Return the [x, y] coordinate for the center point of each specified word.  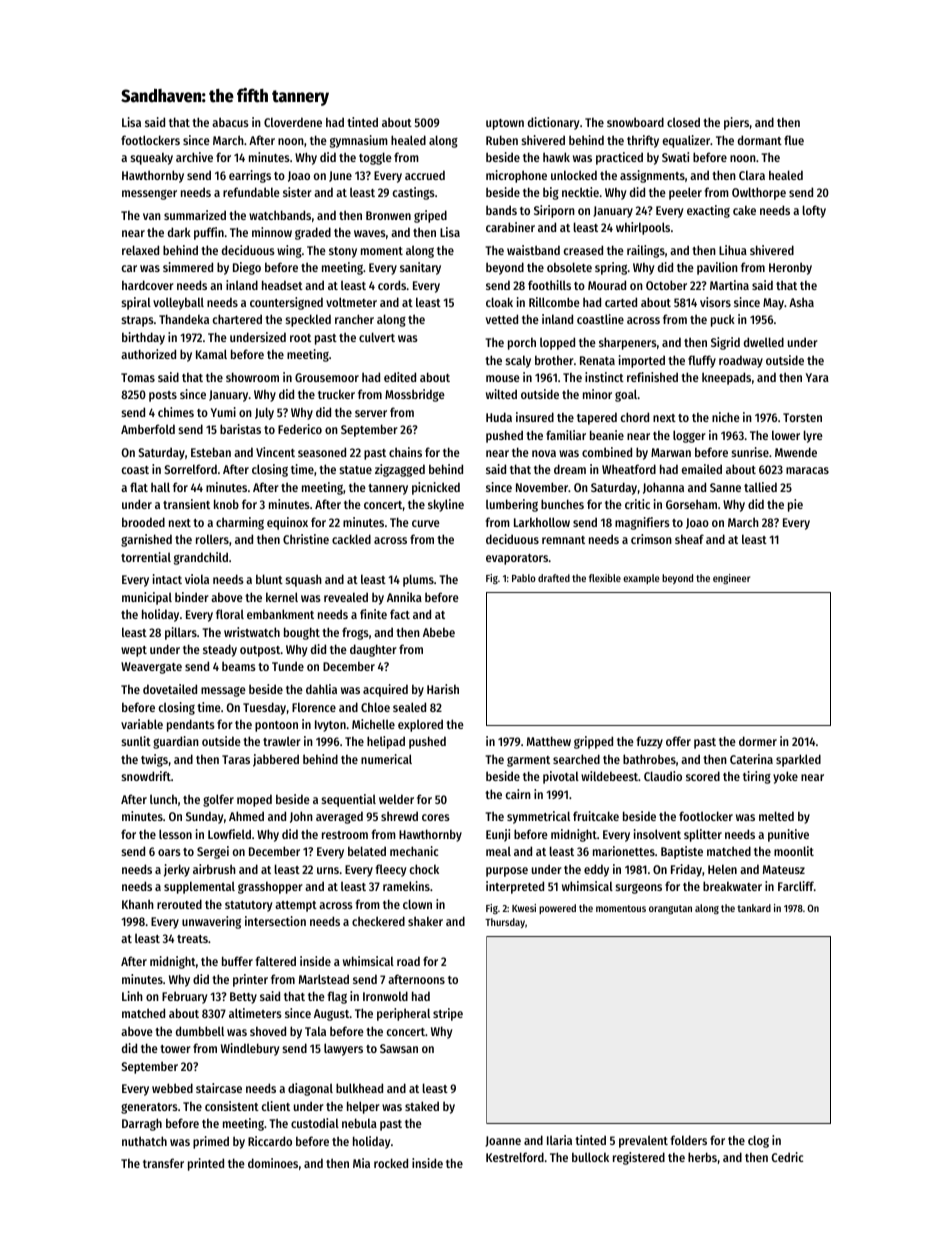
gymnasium [359, 141]
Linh [132, 996]
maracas [807, 470]
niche [726, 417]
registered [639, 1158]
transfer [163, 1163]
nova [544, 453]
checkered [378, 921]
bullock [590, 1157]
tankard [754, 908]
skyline [446, 505]
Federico [300, 429]
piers [736, 123]
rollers [212, 539]
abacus [230, 122]
